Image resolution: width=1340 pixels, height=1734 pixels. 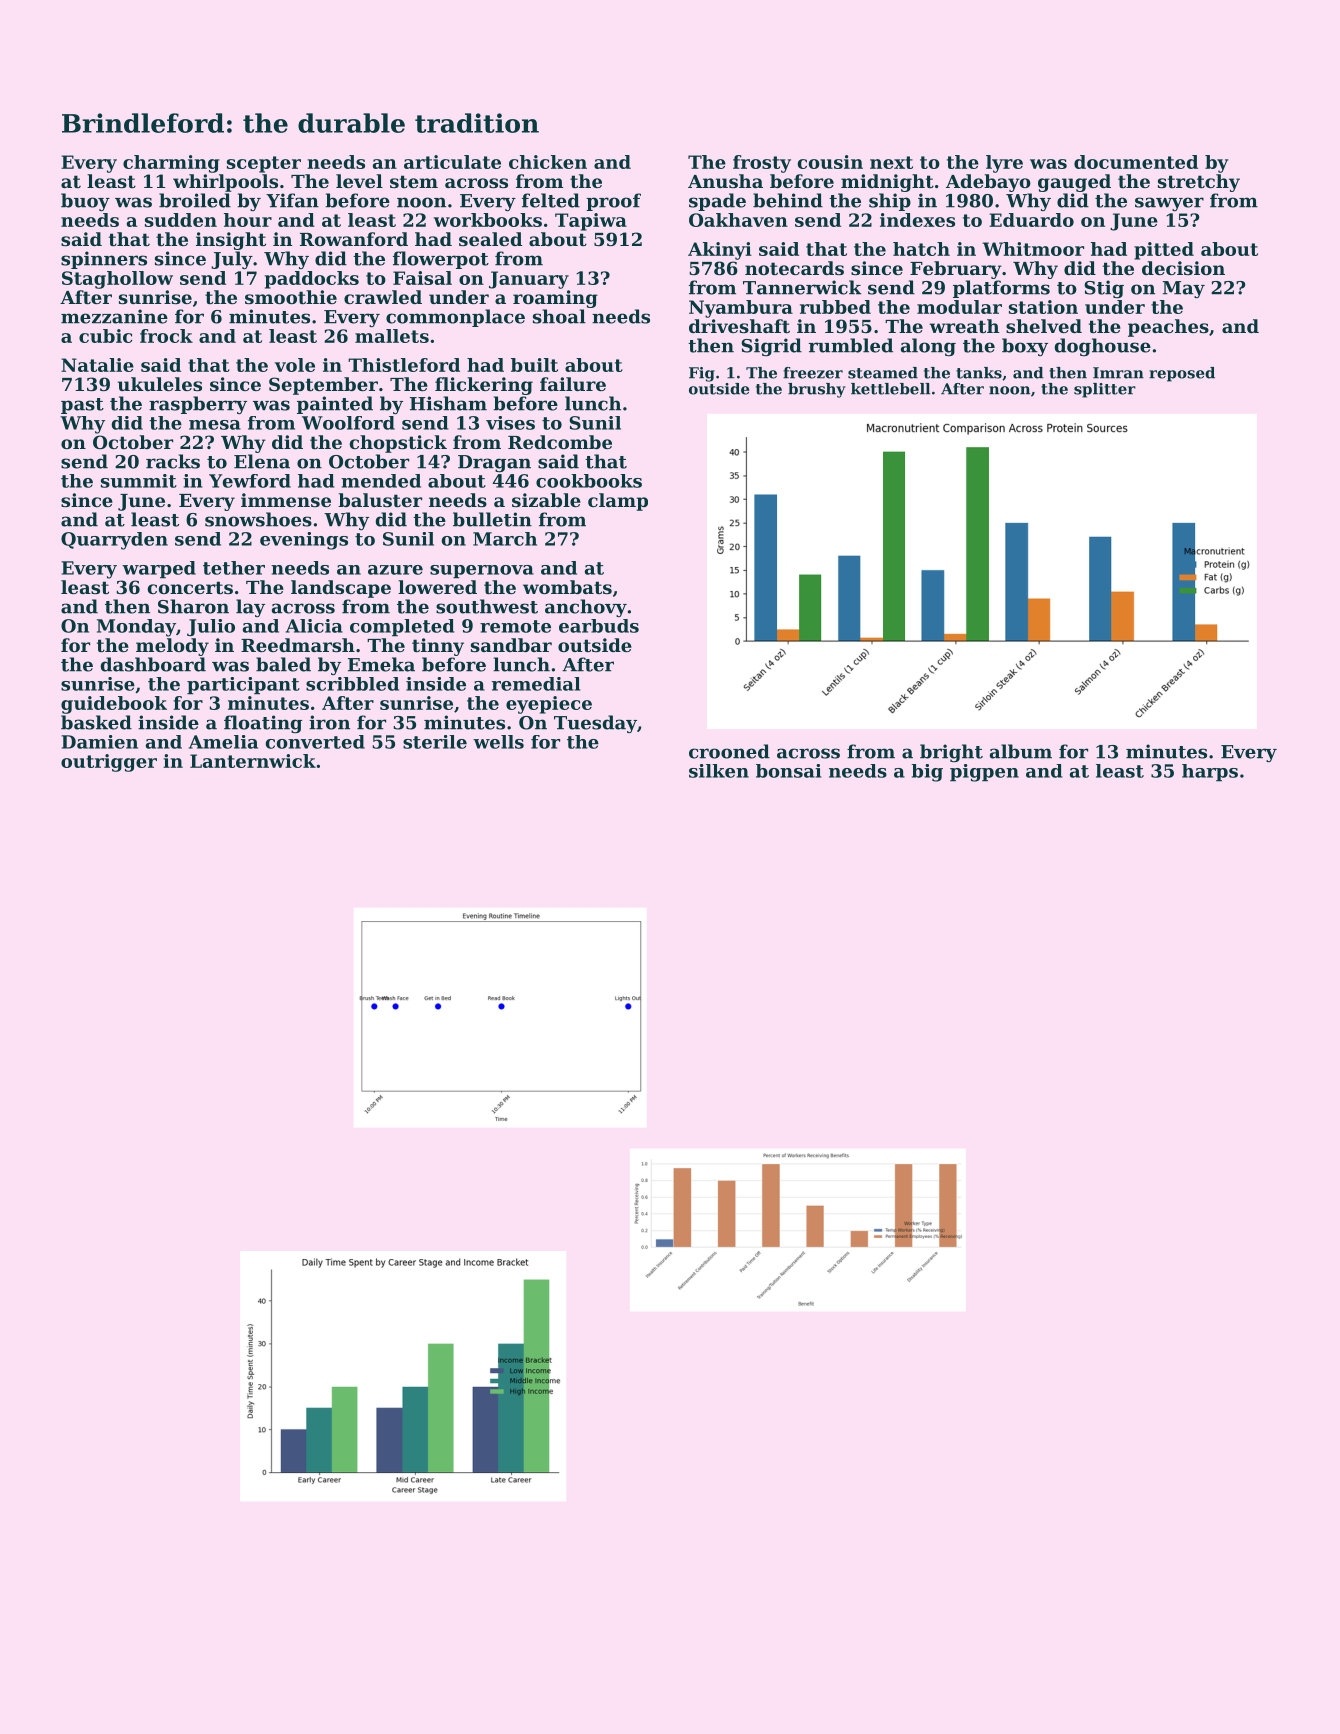 I want to click on mended, so click(x=381, y=481).
